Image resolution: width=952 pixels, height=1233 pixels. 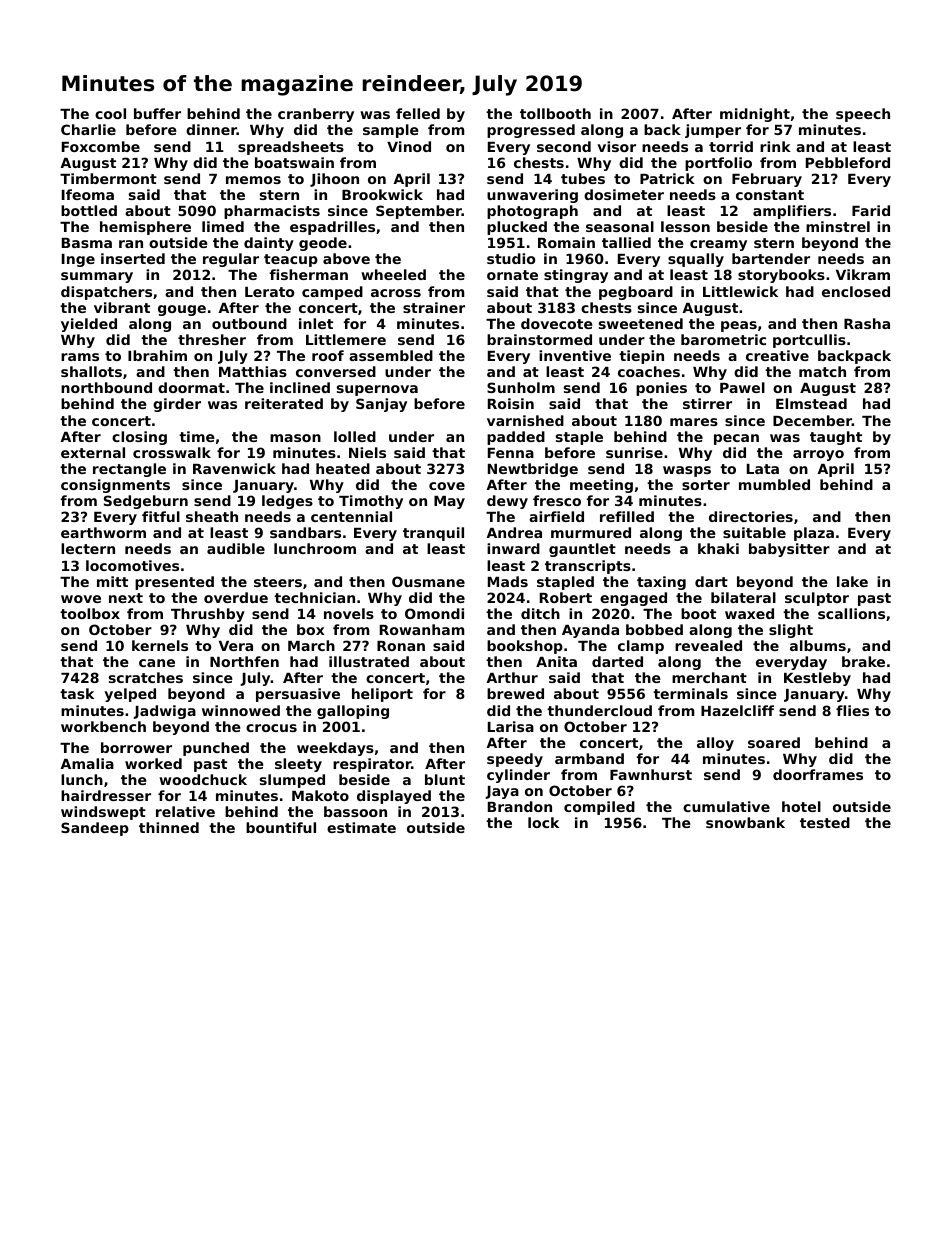 I want to click on thinned, so click(x=169, y=827).
